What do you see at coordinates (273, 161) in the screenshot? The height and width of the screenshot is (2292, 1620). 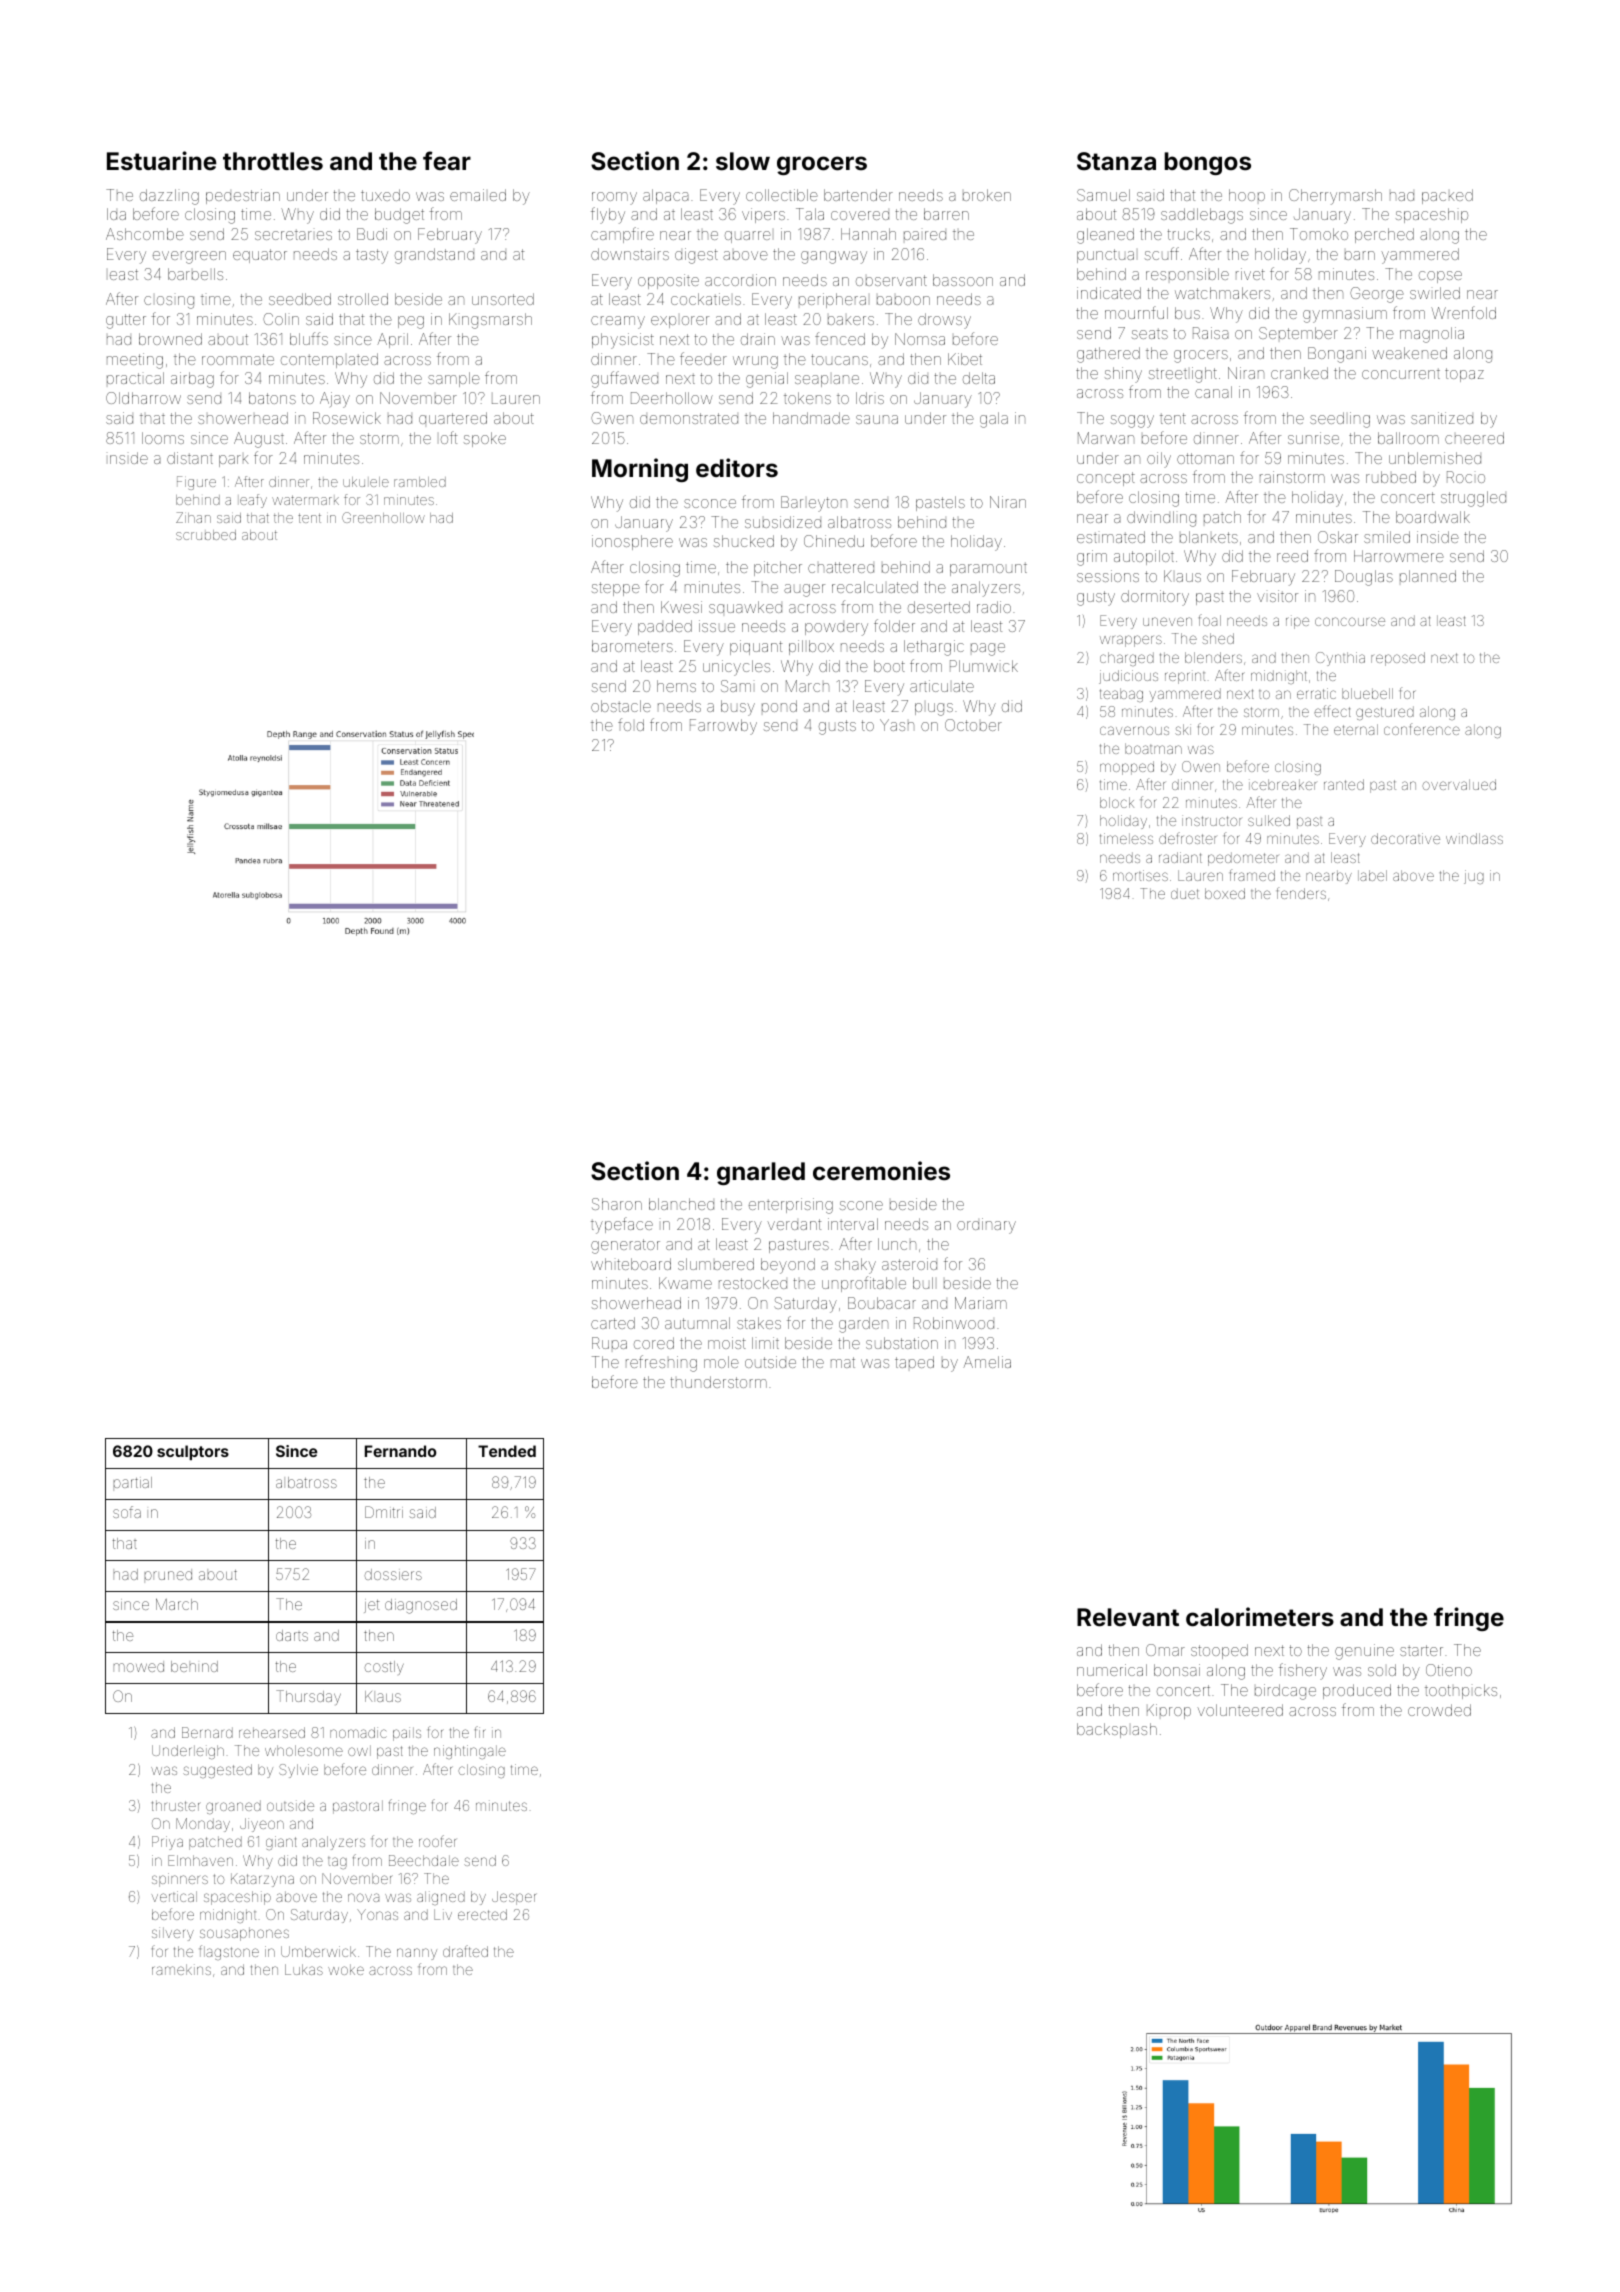 I see `throttles` at bounding box center [273, 161].
